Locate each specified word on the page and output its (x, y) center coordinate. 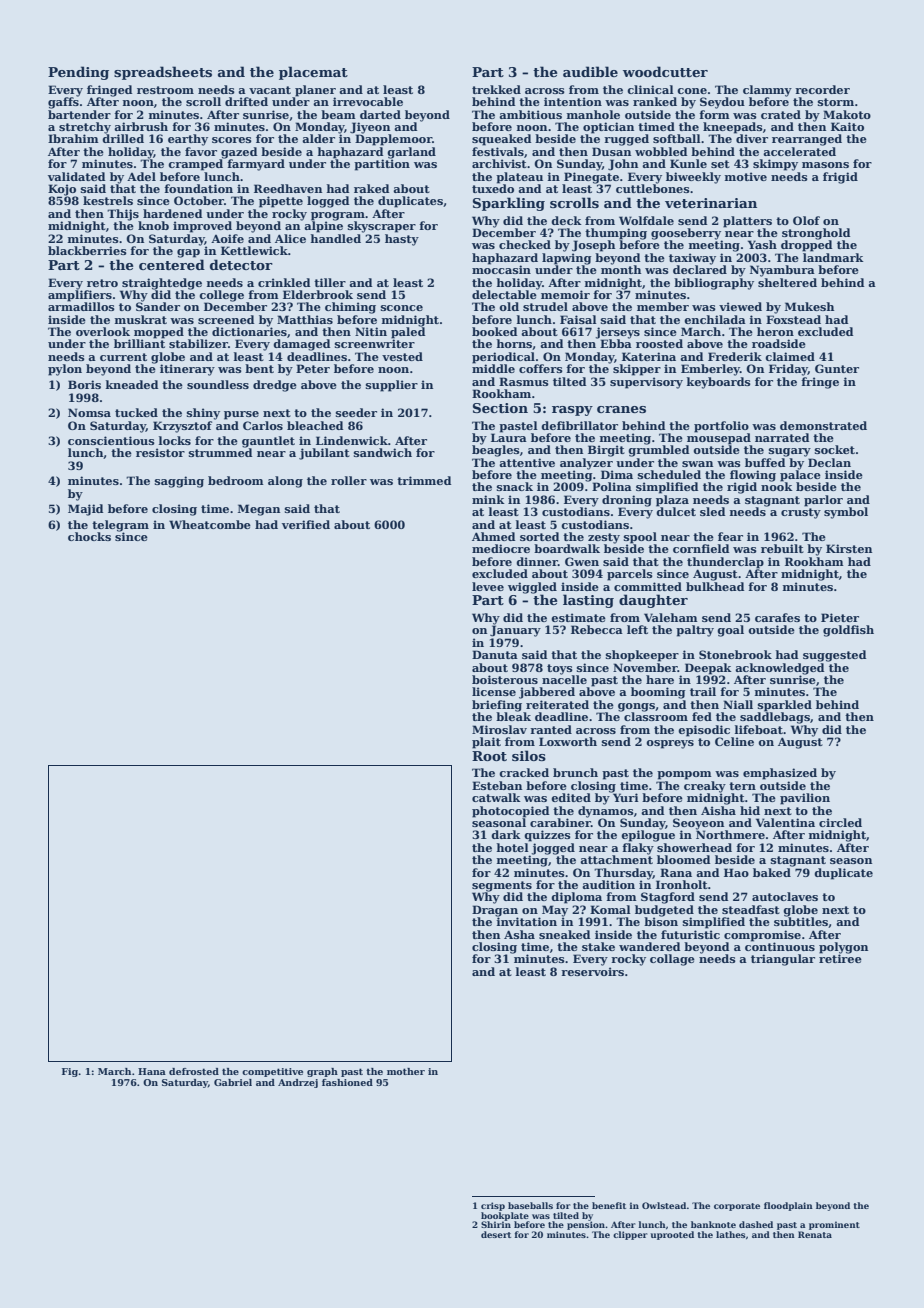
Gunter (837, 368)
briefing (497, 706)
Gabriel (233, 1082)
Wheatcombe (210, 524)
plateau (519, 178)
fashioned (347, 1082)
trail (703, 691)
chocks (89, 536)
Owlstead (664, 1205)
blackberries (87, 250)
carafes (777, 617)
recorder (822, 89)
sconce (402, 308)
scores (232, 140)
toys (560, 669)
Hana (152, 1071)
